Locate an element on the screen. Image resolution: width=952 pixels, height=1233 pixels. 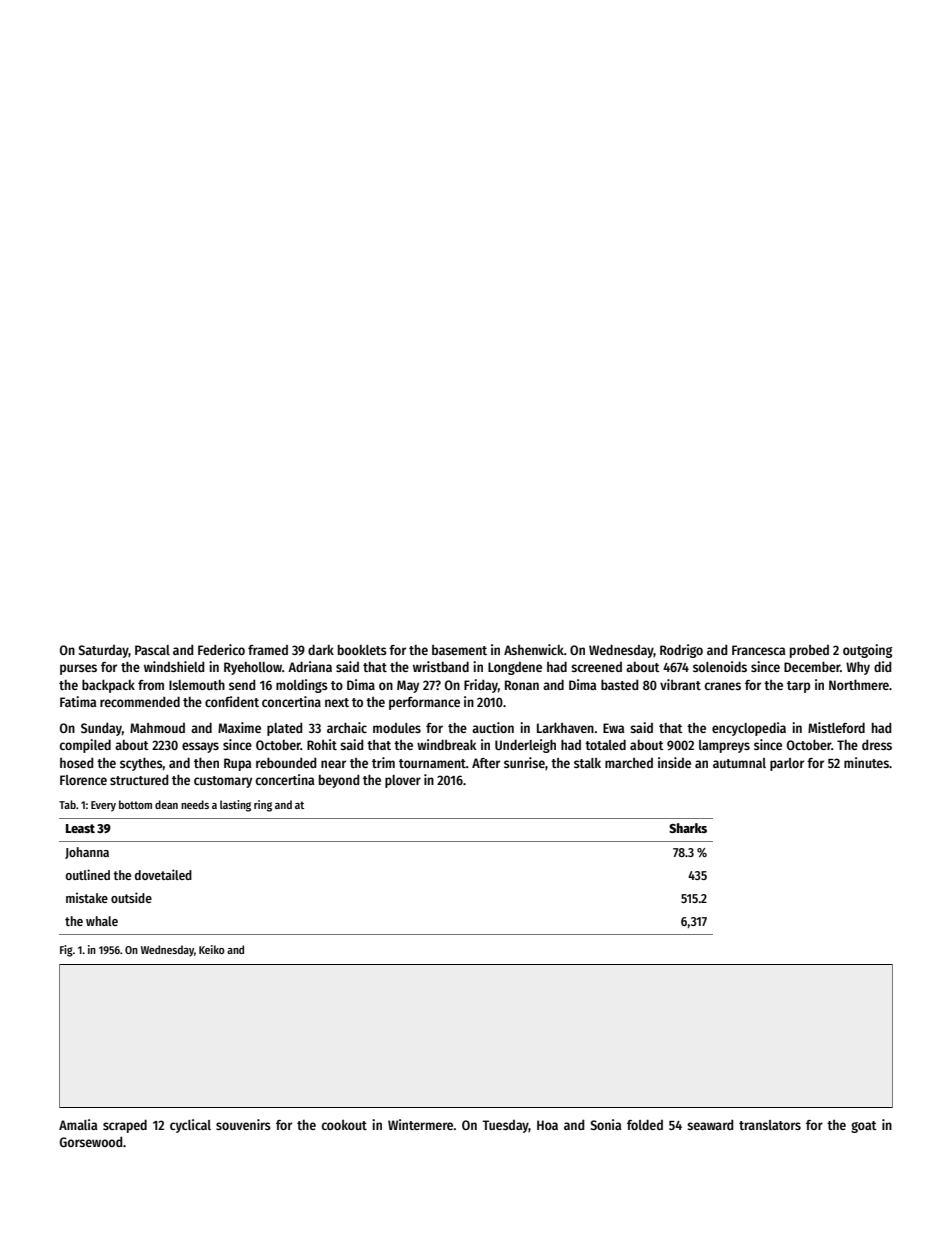
souvenirs is located at coordinates (243, 1124).
